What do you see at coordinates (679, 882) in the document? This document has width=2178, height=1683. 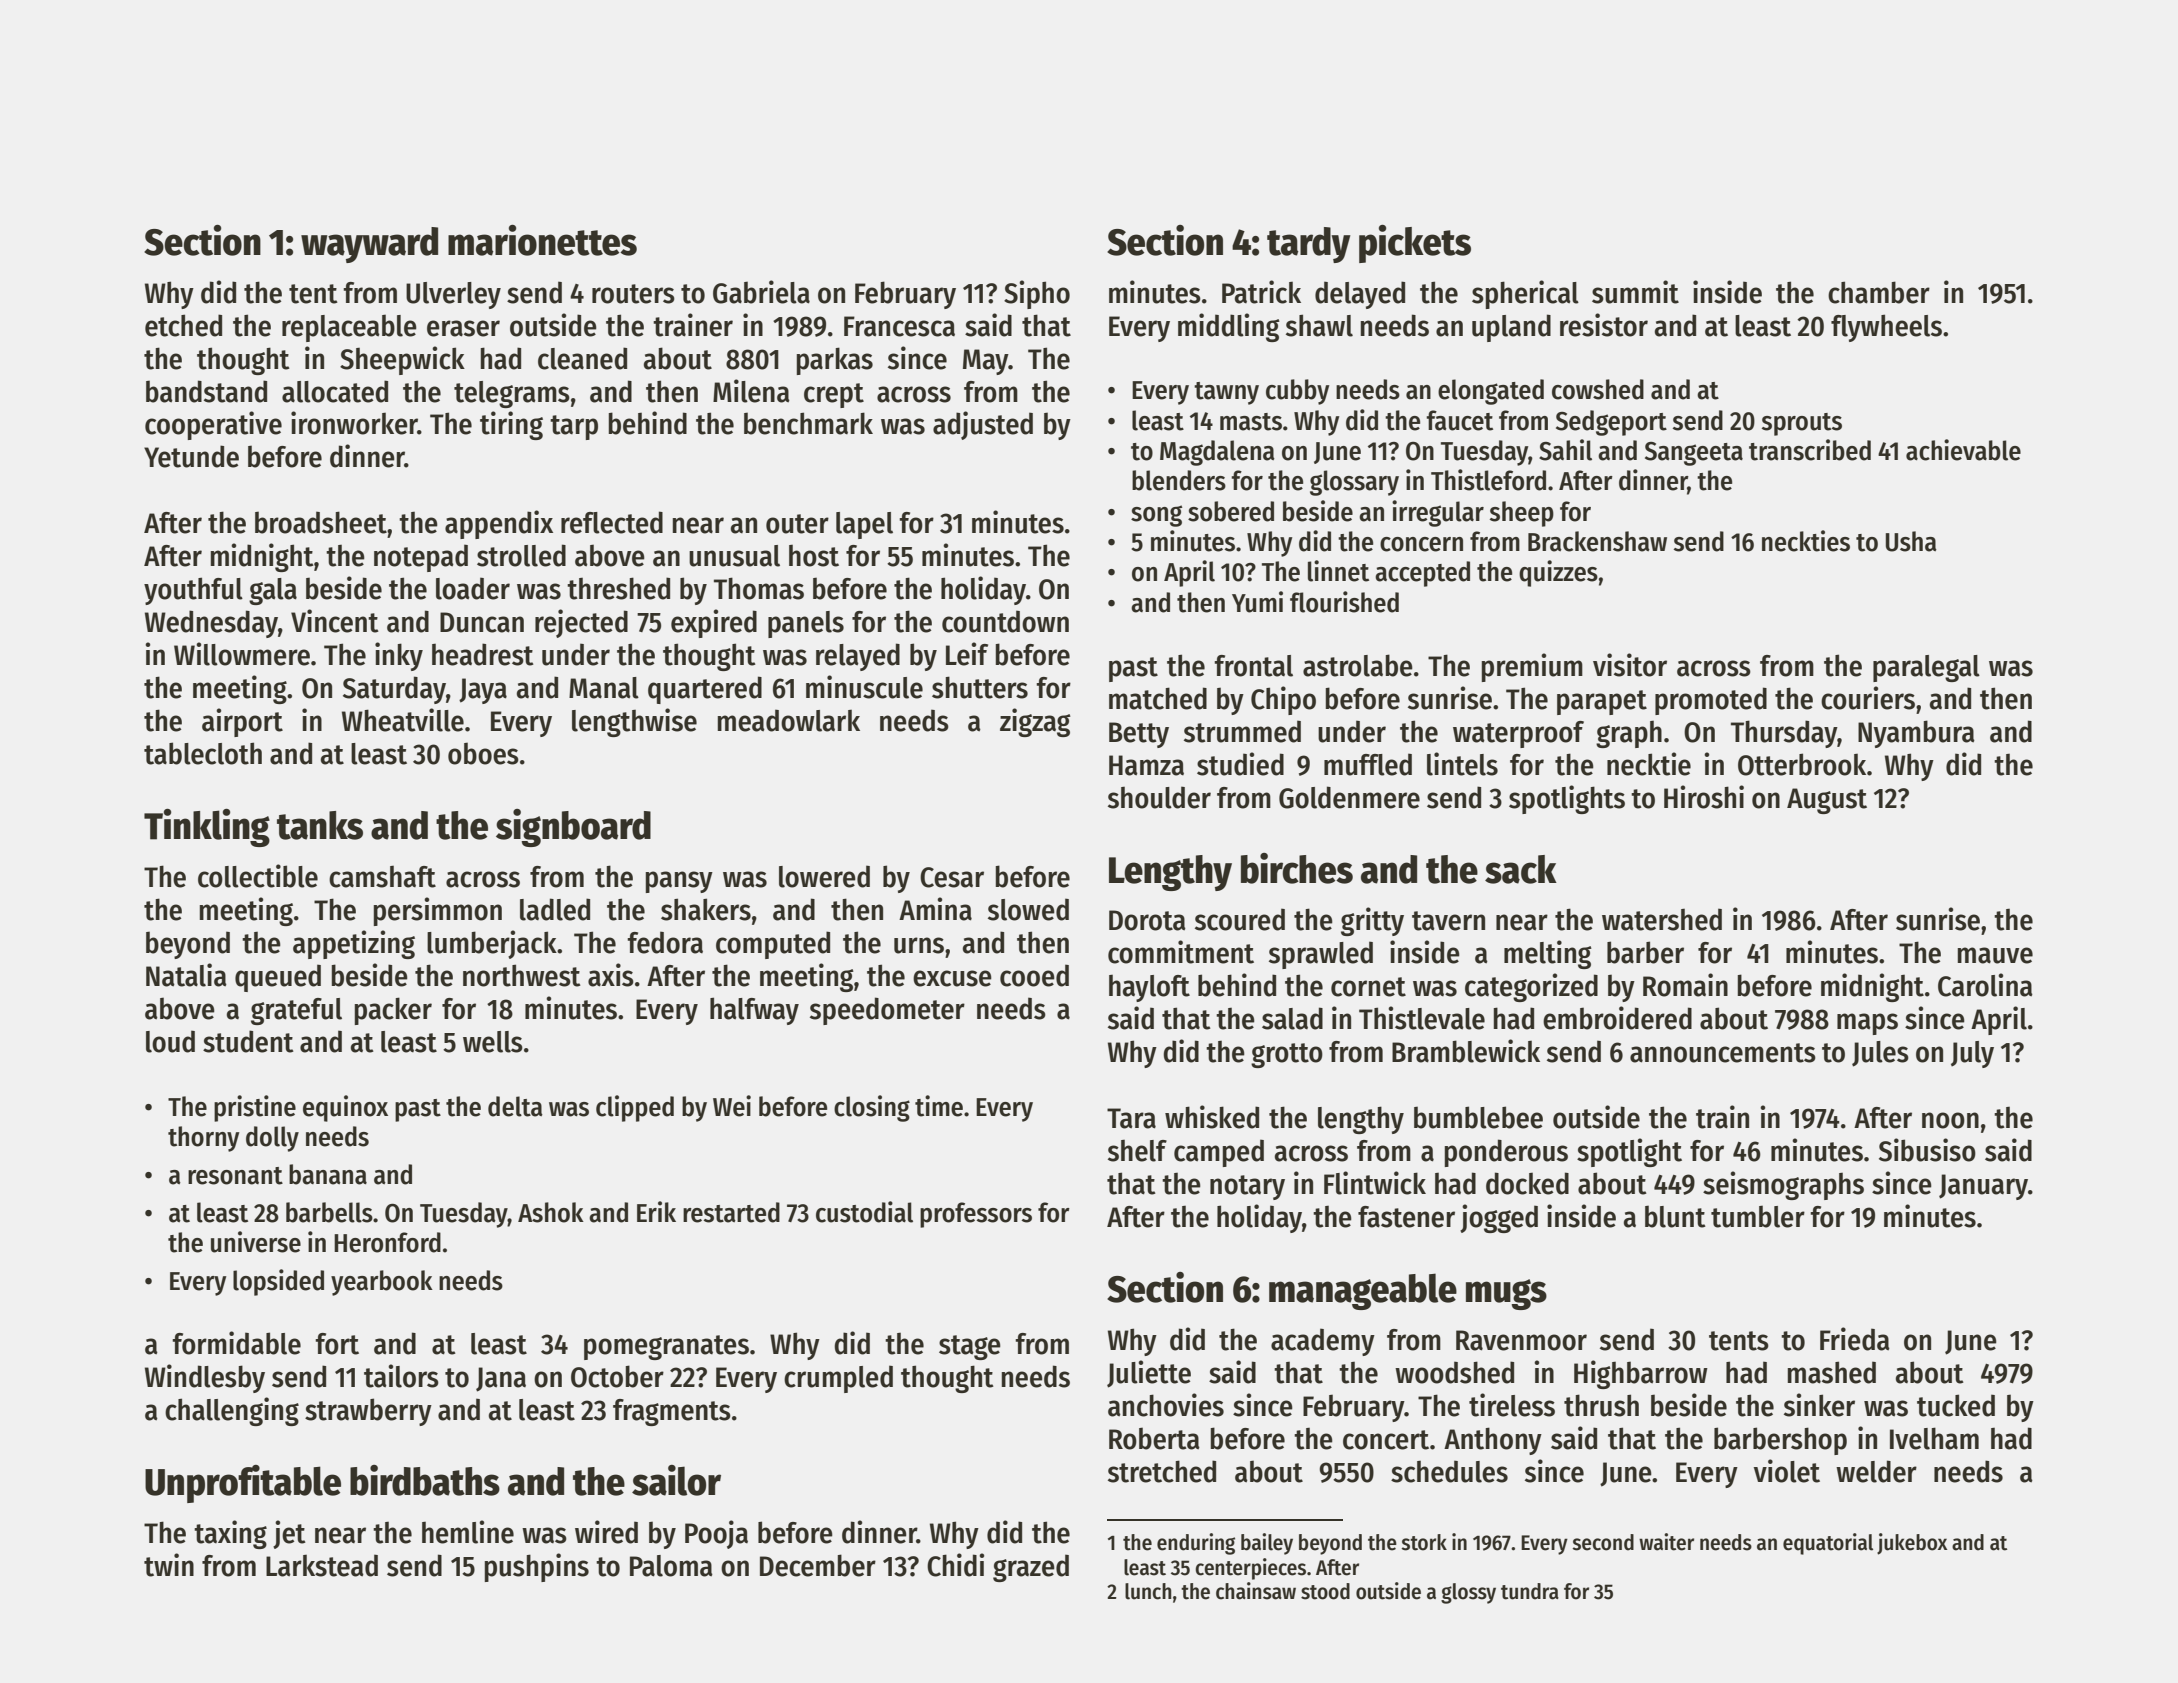 I see `pansy` at bounding box center [679, 882].
